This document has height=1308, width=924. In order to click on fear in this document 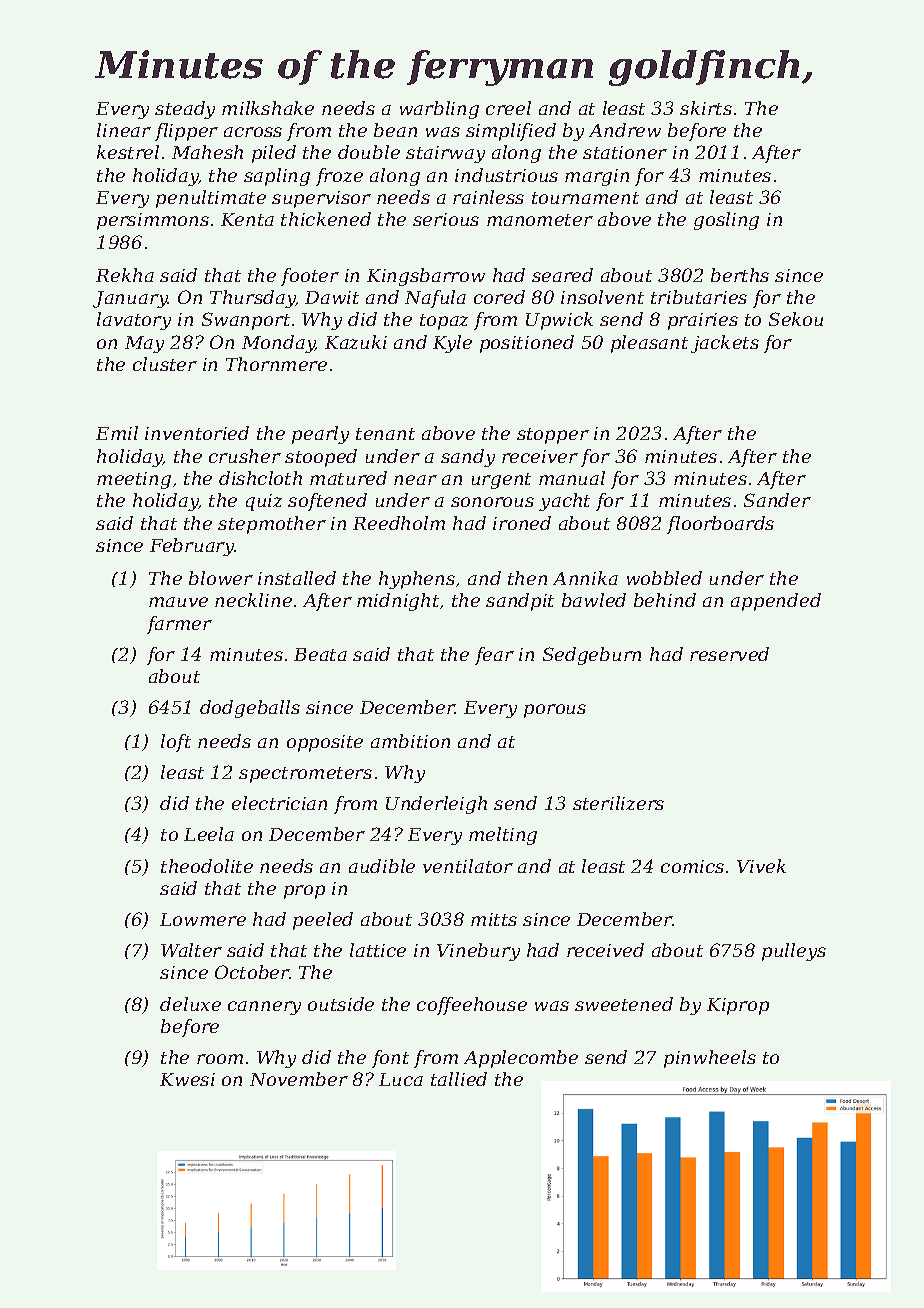, I will do `click(494, 656)`.
